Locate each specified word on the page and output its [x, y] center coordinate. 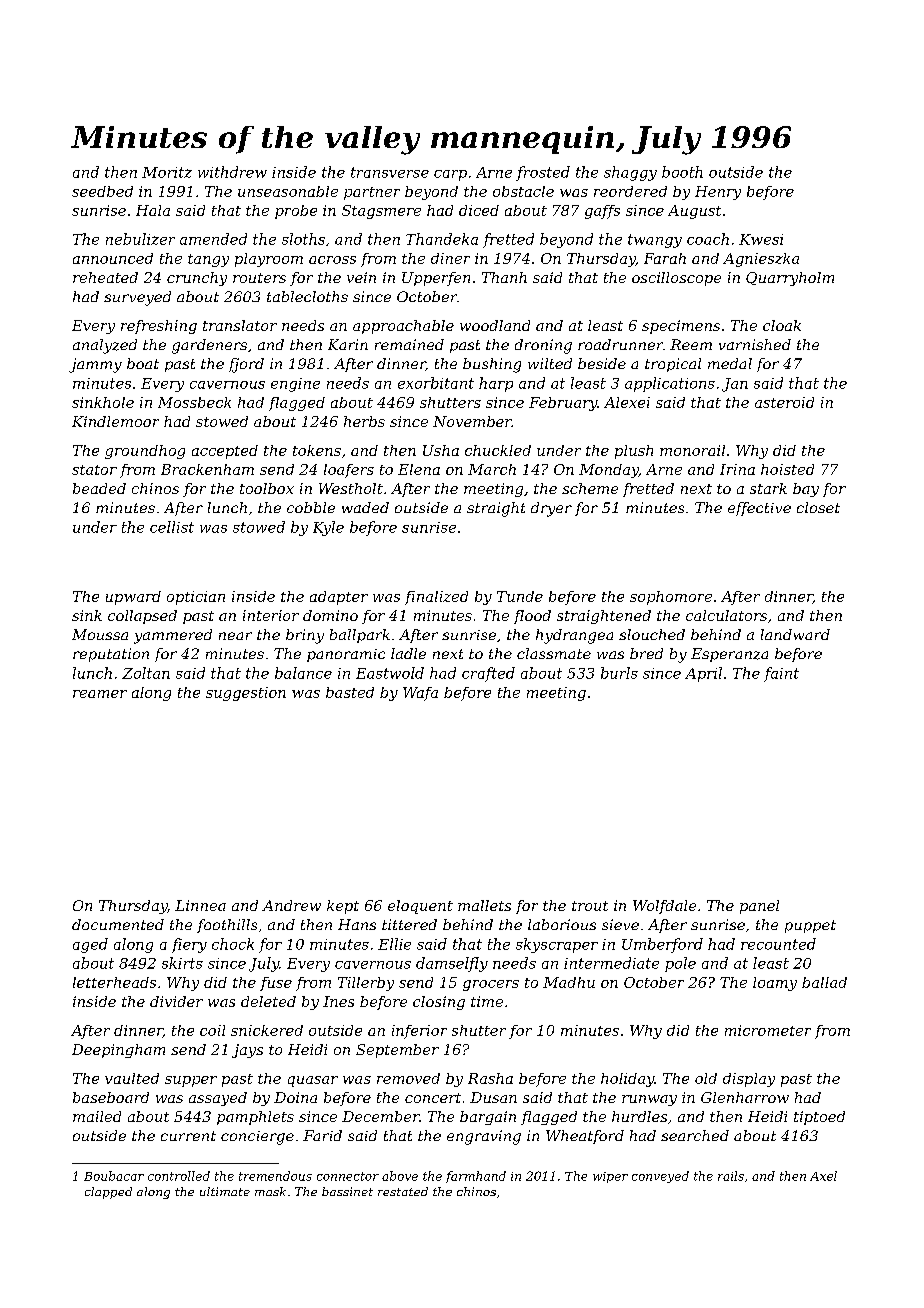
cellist [172, 527]
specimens [681, 327]
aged [90, 945]
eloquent [420, 907]
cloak [782, 325]
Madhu [569, 982]
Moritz [167, 172]
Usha [441, 450]
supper [191, 1081]
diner [450, 258]
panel [759, 907]
